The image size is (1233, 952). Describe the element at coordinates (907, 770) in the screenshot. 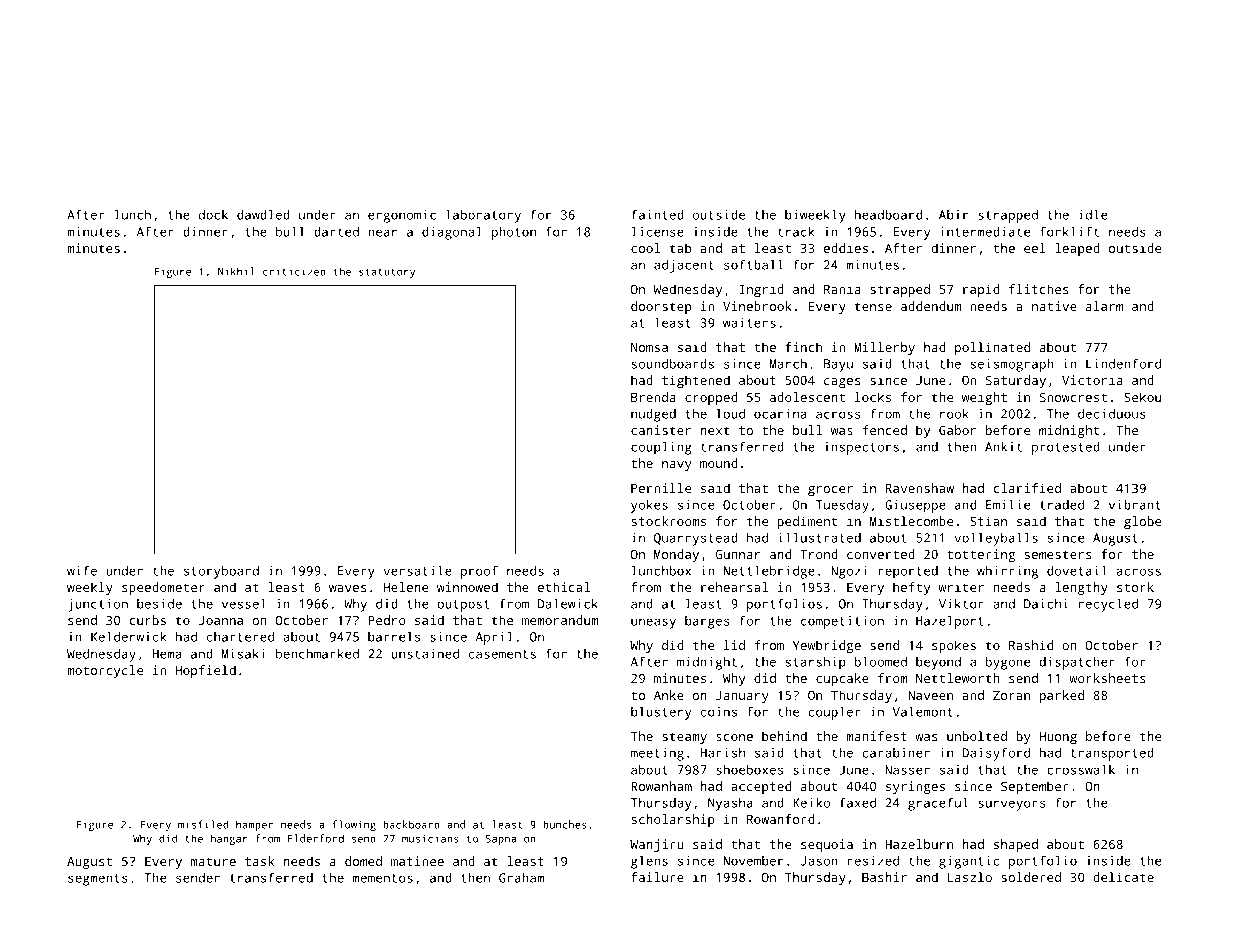

I see `Nasser` at that location.
